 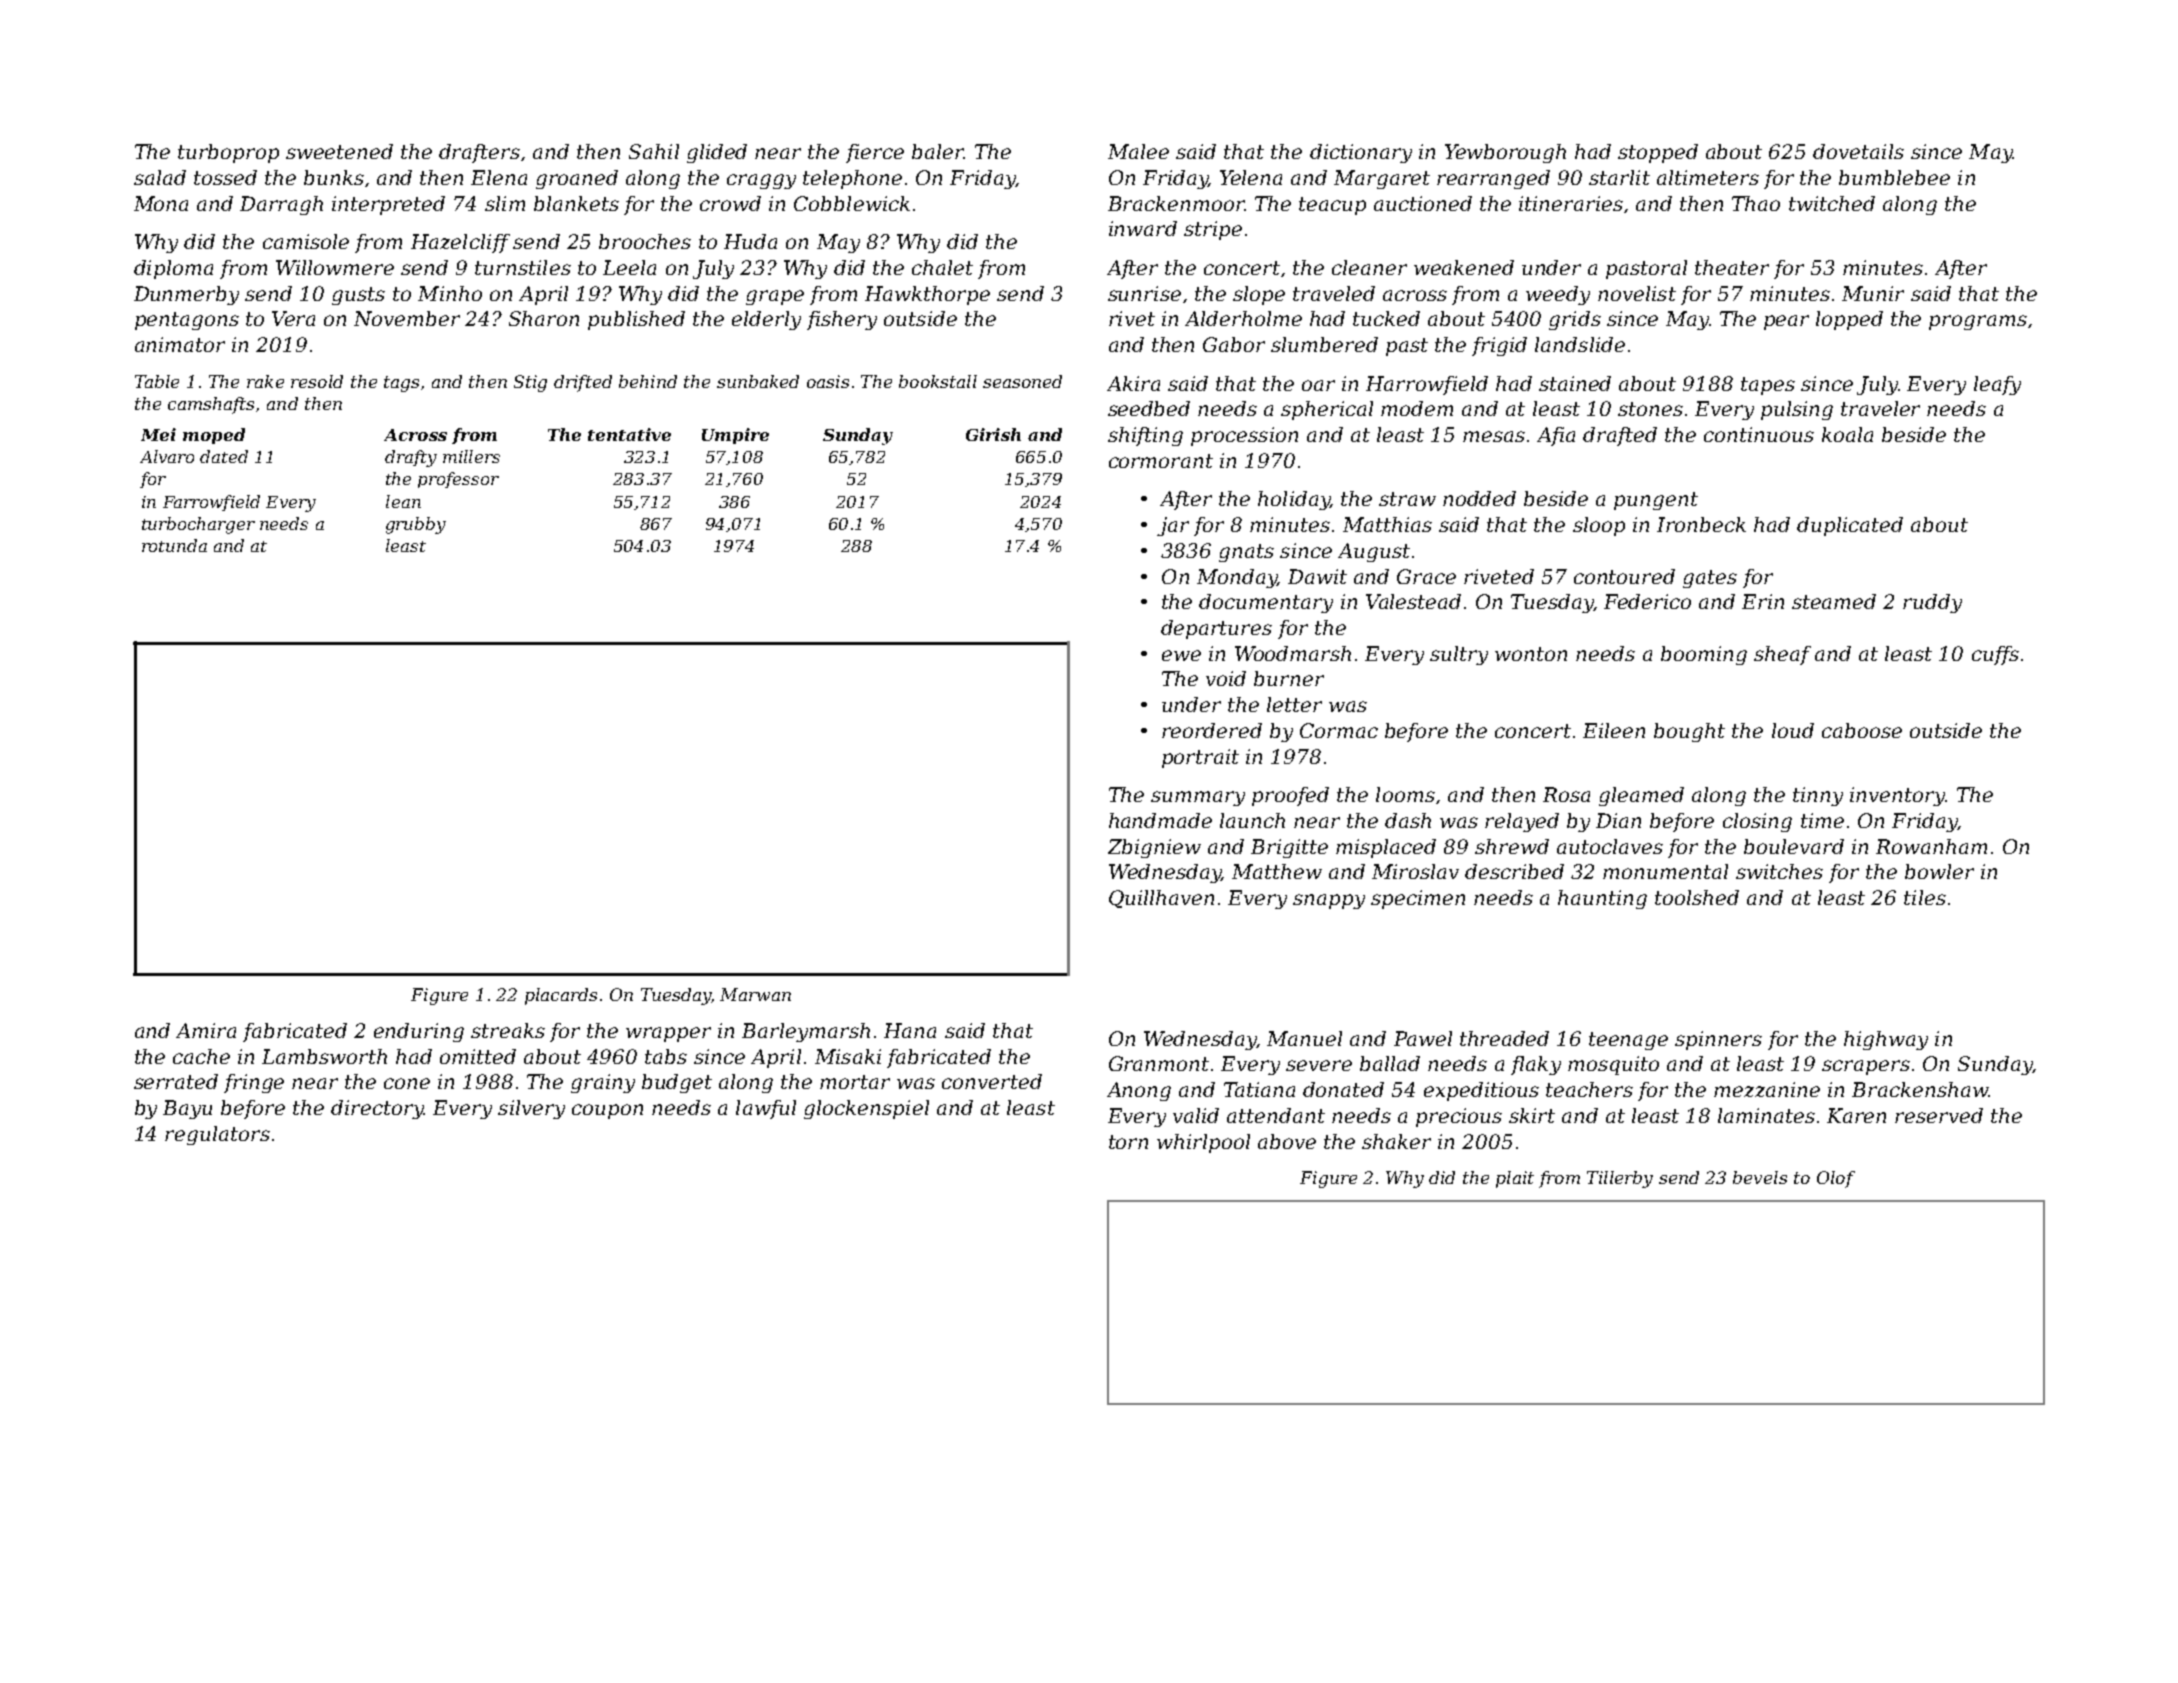 I want to click on craggy, so click(x=761, y=181).
